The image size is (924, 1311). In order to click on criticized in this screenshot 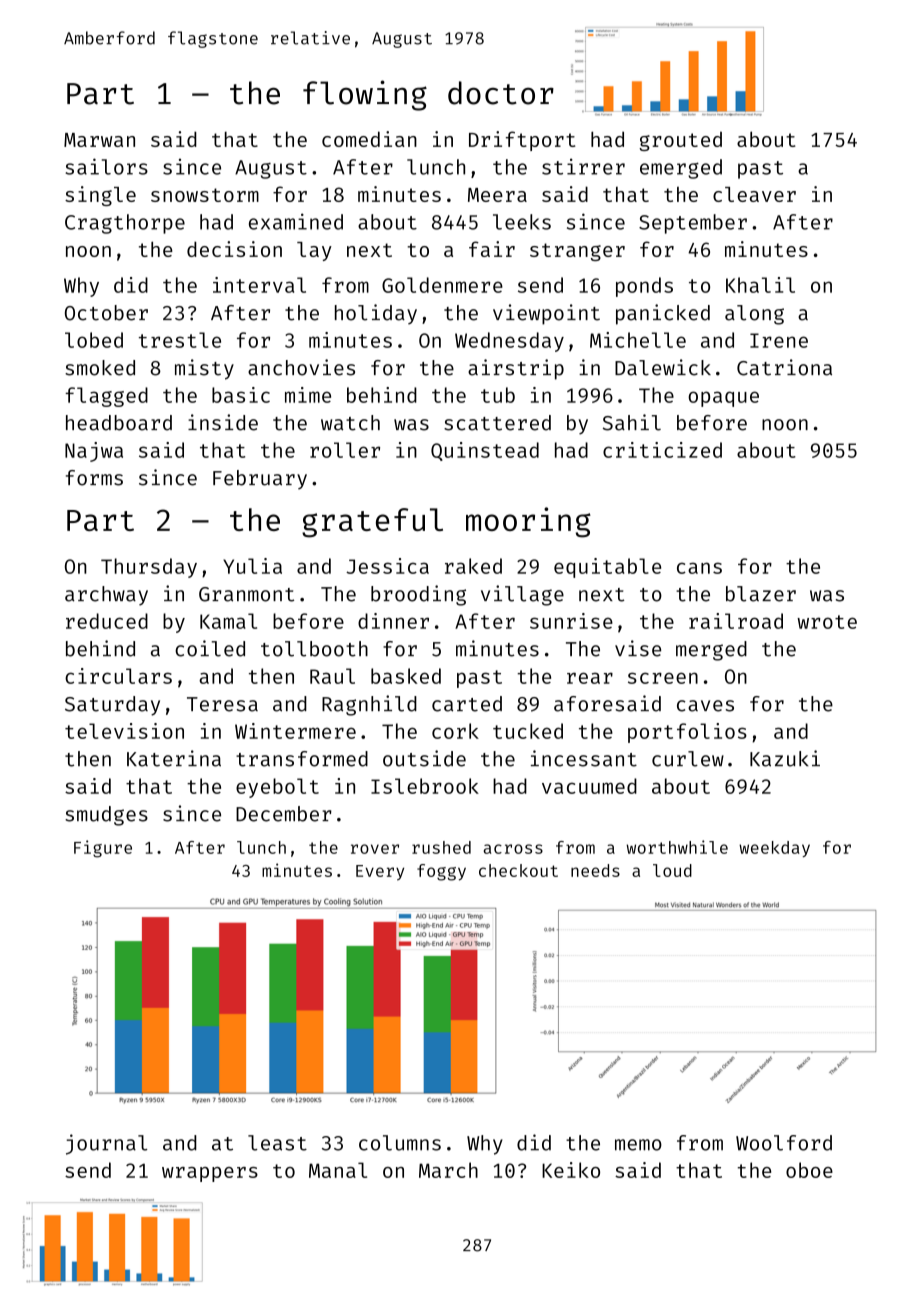, I will do `click(662, 450)`.
